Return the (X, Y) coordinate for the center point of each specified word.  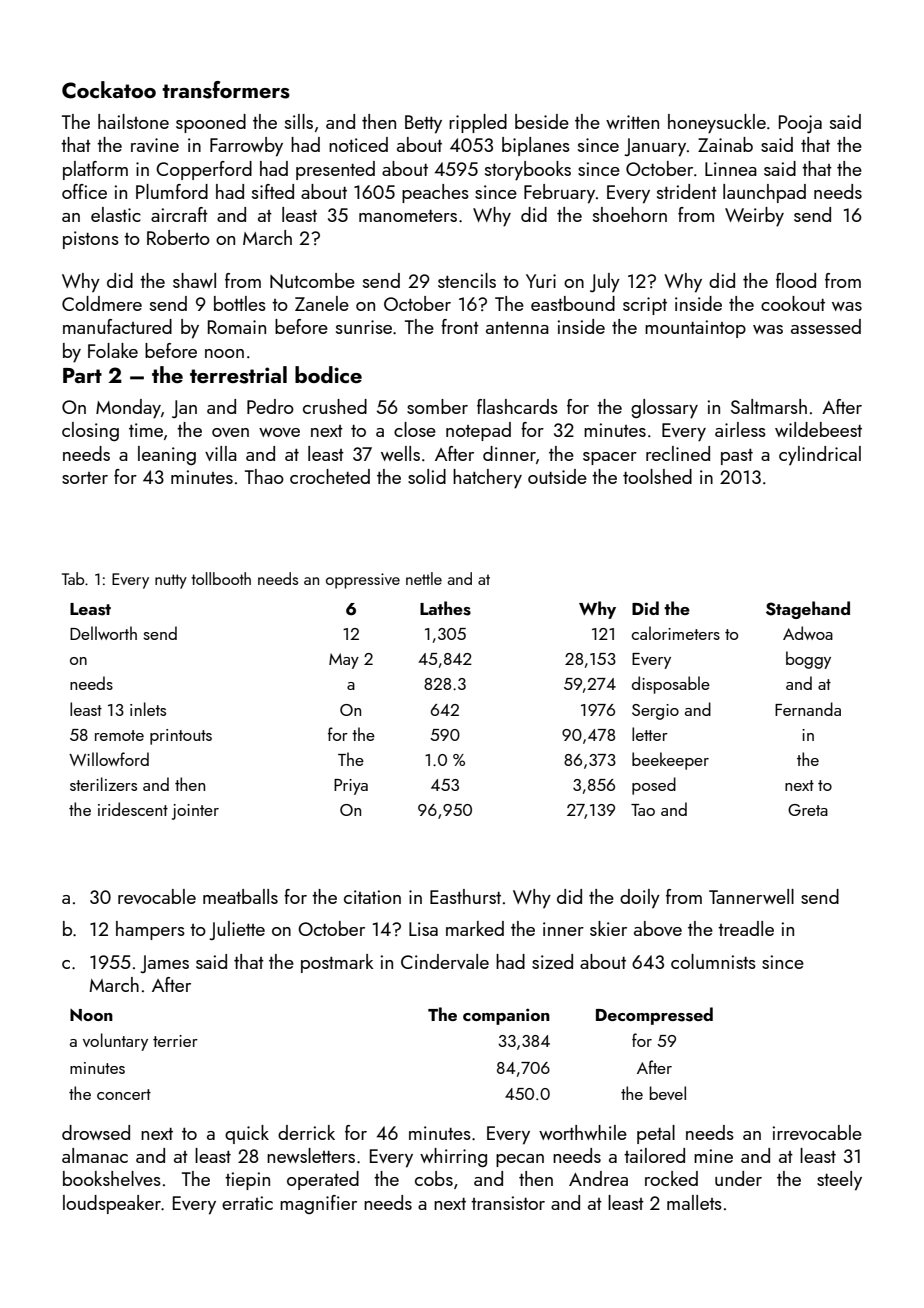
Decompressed (654, 1016)
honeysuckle (717, 124)
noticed (358, 144)
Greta (808, 810)
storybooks (528, 171)
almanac (95, 1155)
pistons (91, 240)
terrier (175, 1041)
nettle (424, 578)
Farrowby (246, 147)
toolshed (657, 476)
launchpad (764, 193)
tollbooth (221, 578)
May (344, 661)
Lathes (445, 608)
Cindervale (445, 961)
